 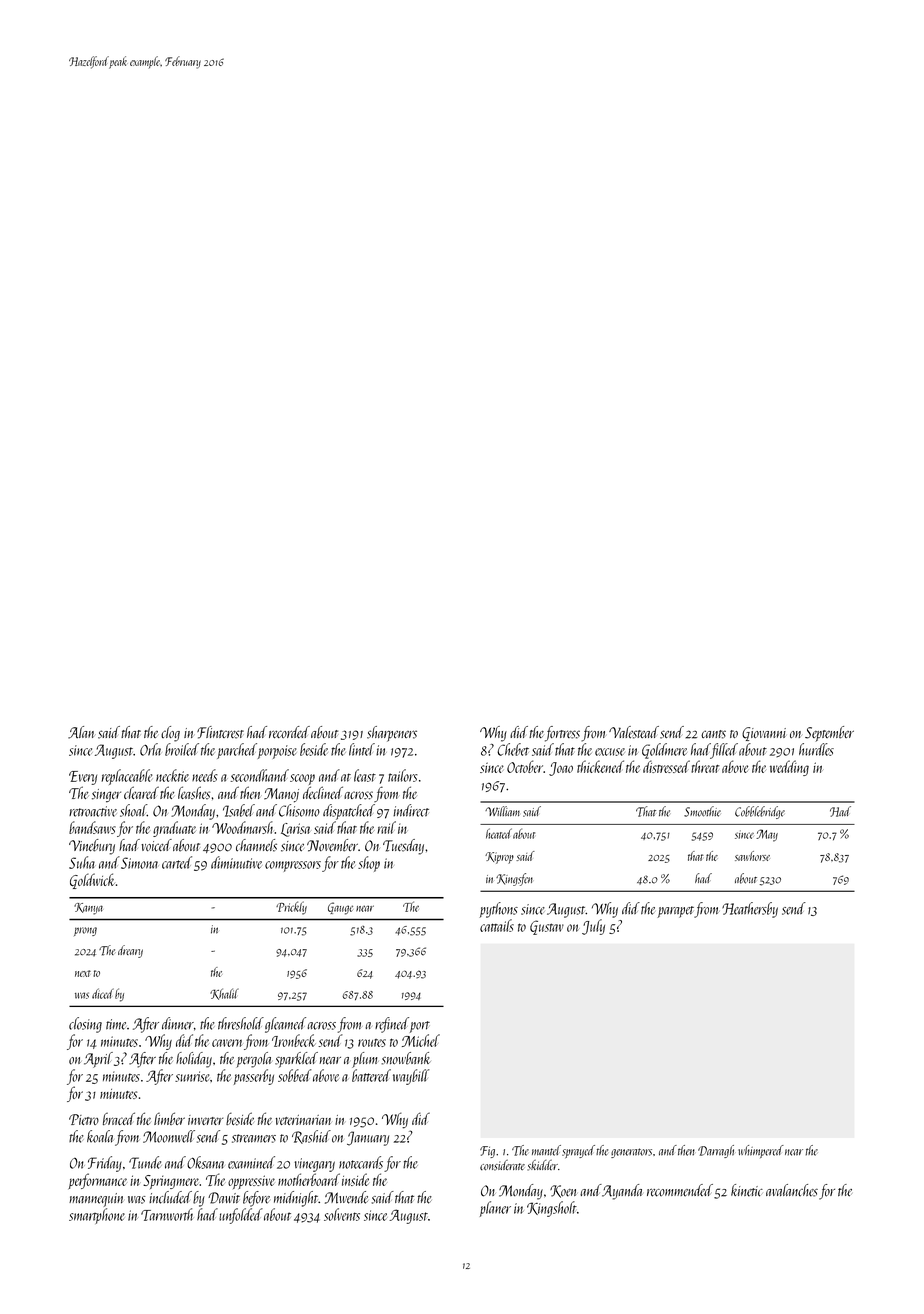 What do you see at coordinates (126, 777) in the screenshot?
I see `replaceable` at bounding box center [126, 777].
